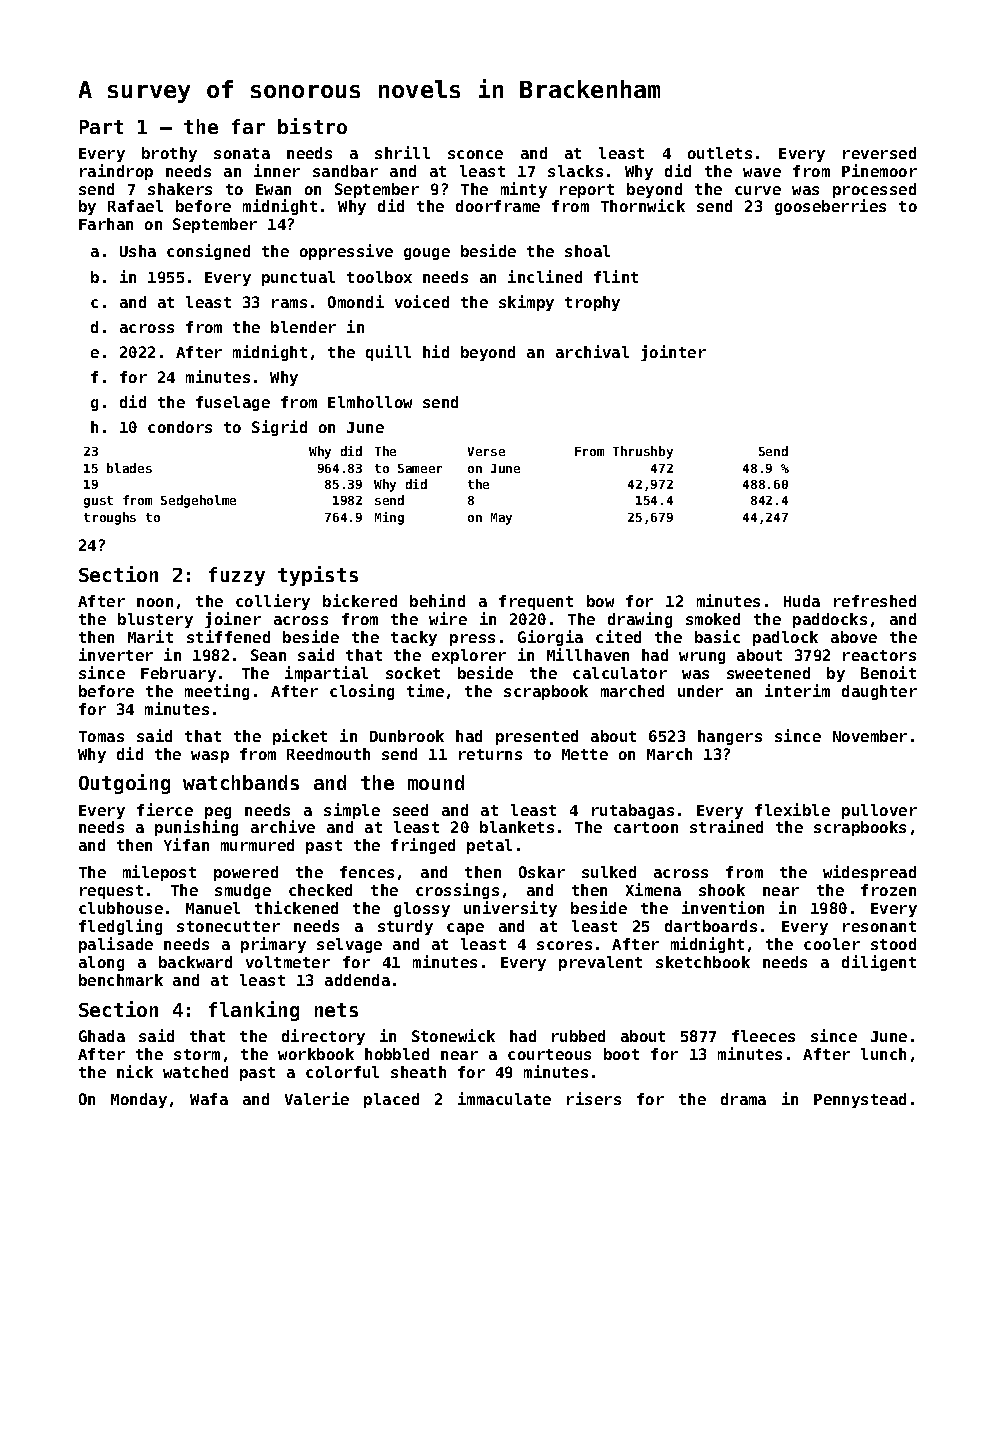  Describe the element at coordinates (436, 351) in the screenshot. I see `hid` at that location.
